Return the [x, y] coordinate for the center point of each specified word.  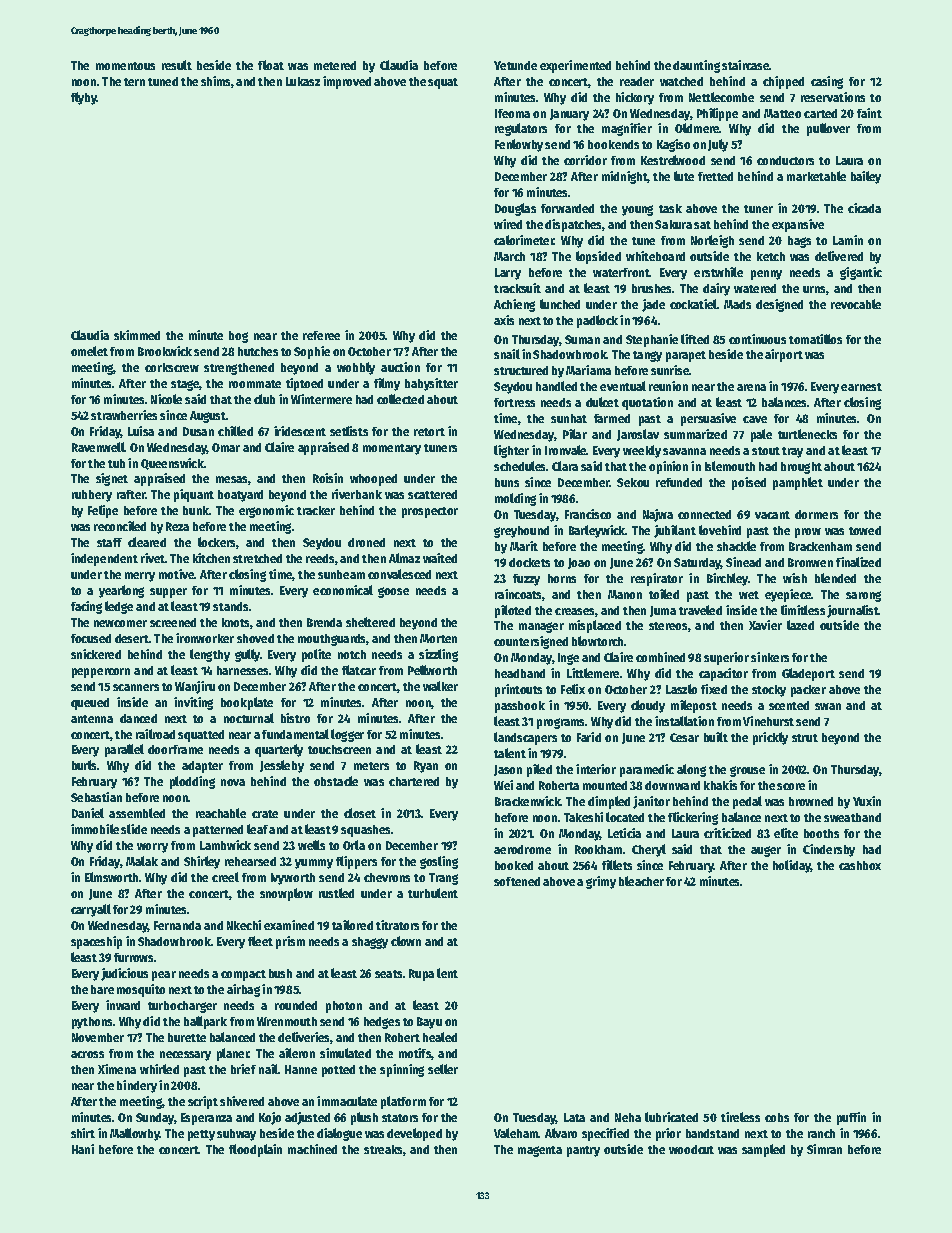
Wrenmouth [287, 1021]
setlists [349, 431]
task [670, 208]
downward [672, 785]
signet [112, 479]
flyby [84, 98]
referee [321, 335]
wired [508, 224]
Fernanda [177, 925]
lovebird [720, 530]
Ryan [426, 767]
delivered [839, 256]
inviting [193, 703]
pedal [747, 802]
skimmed [137, 335]
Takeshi [583, 817]
